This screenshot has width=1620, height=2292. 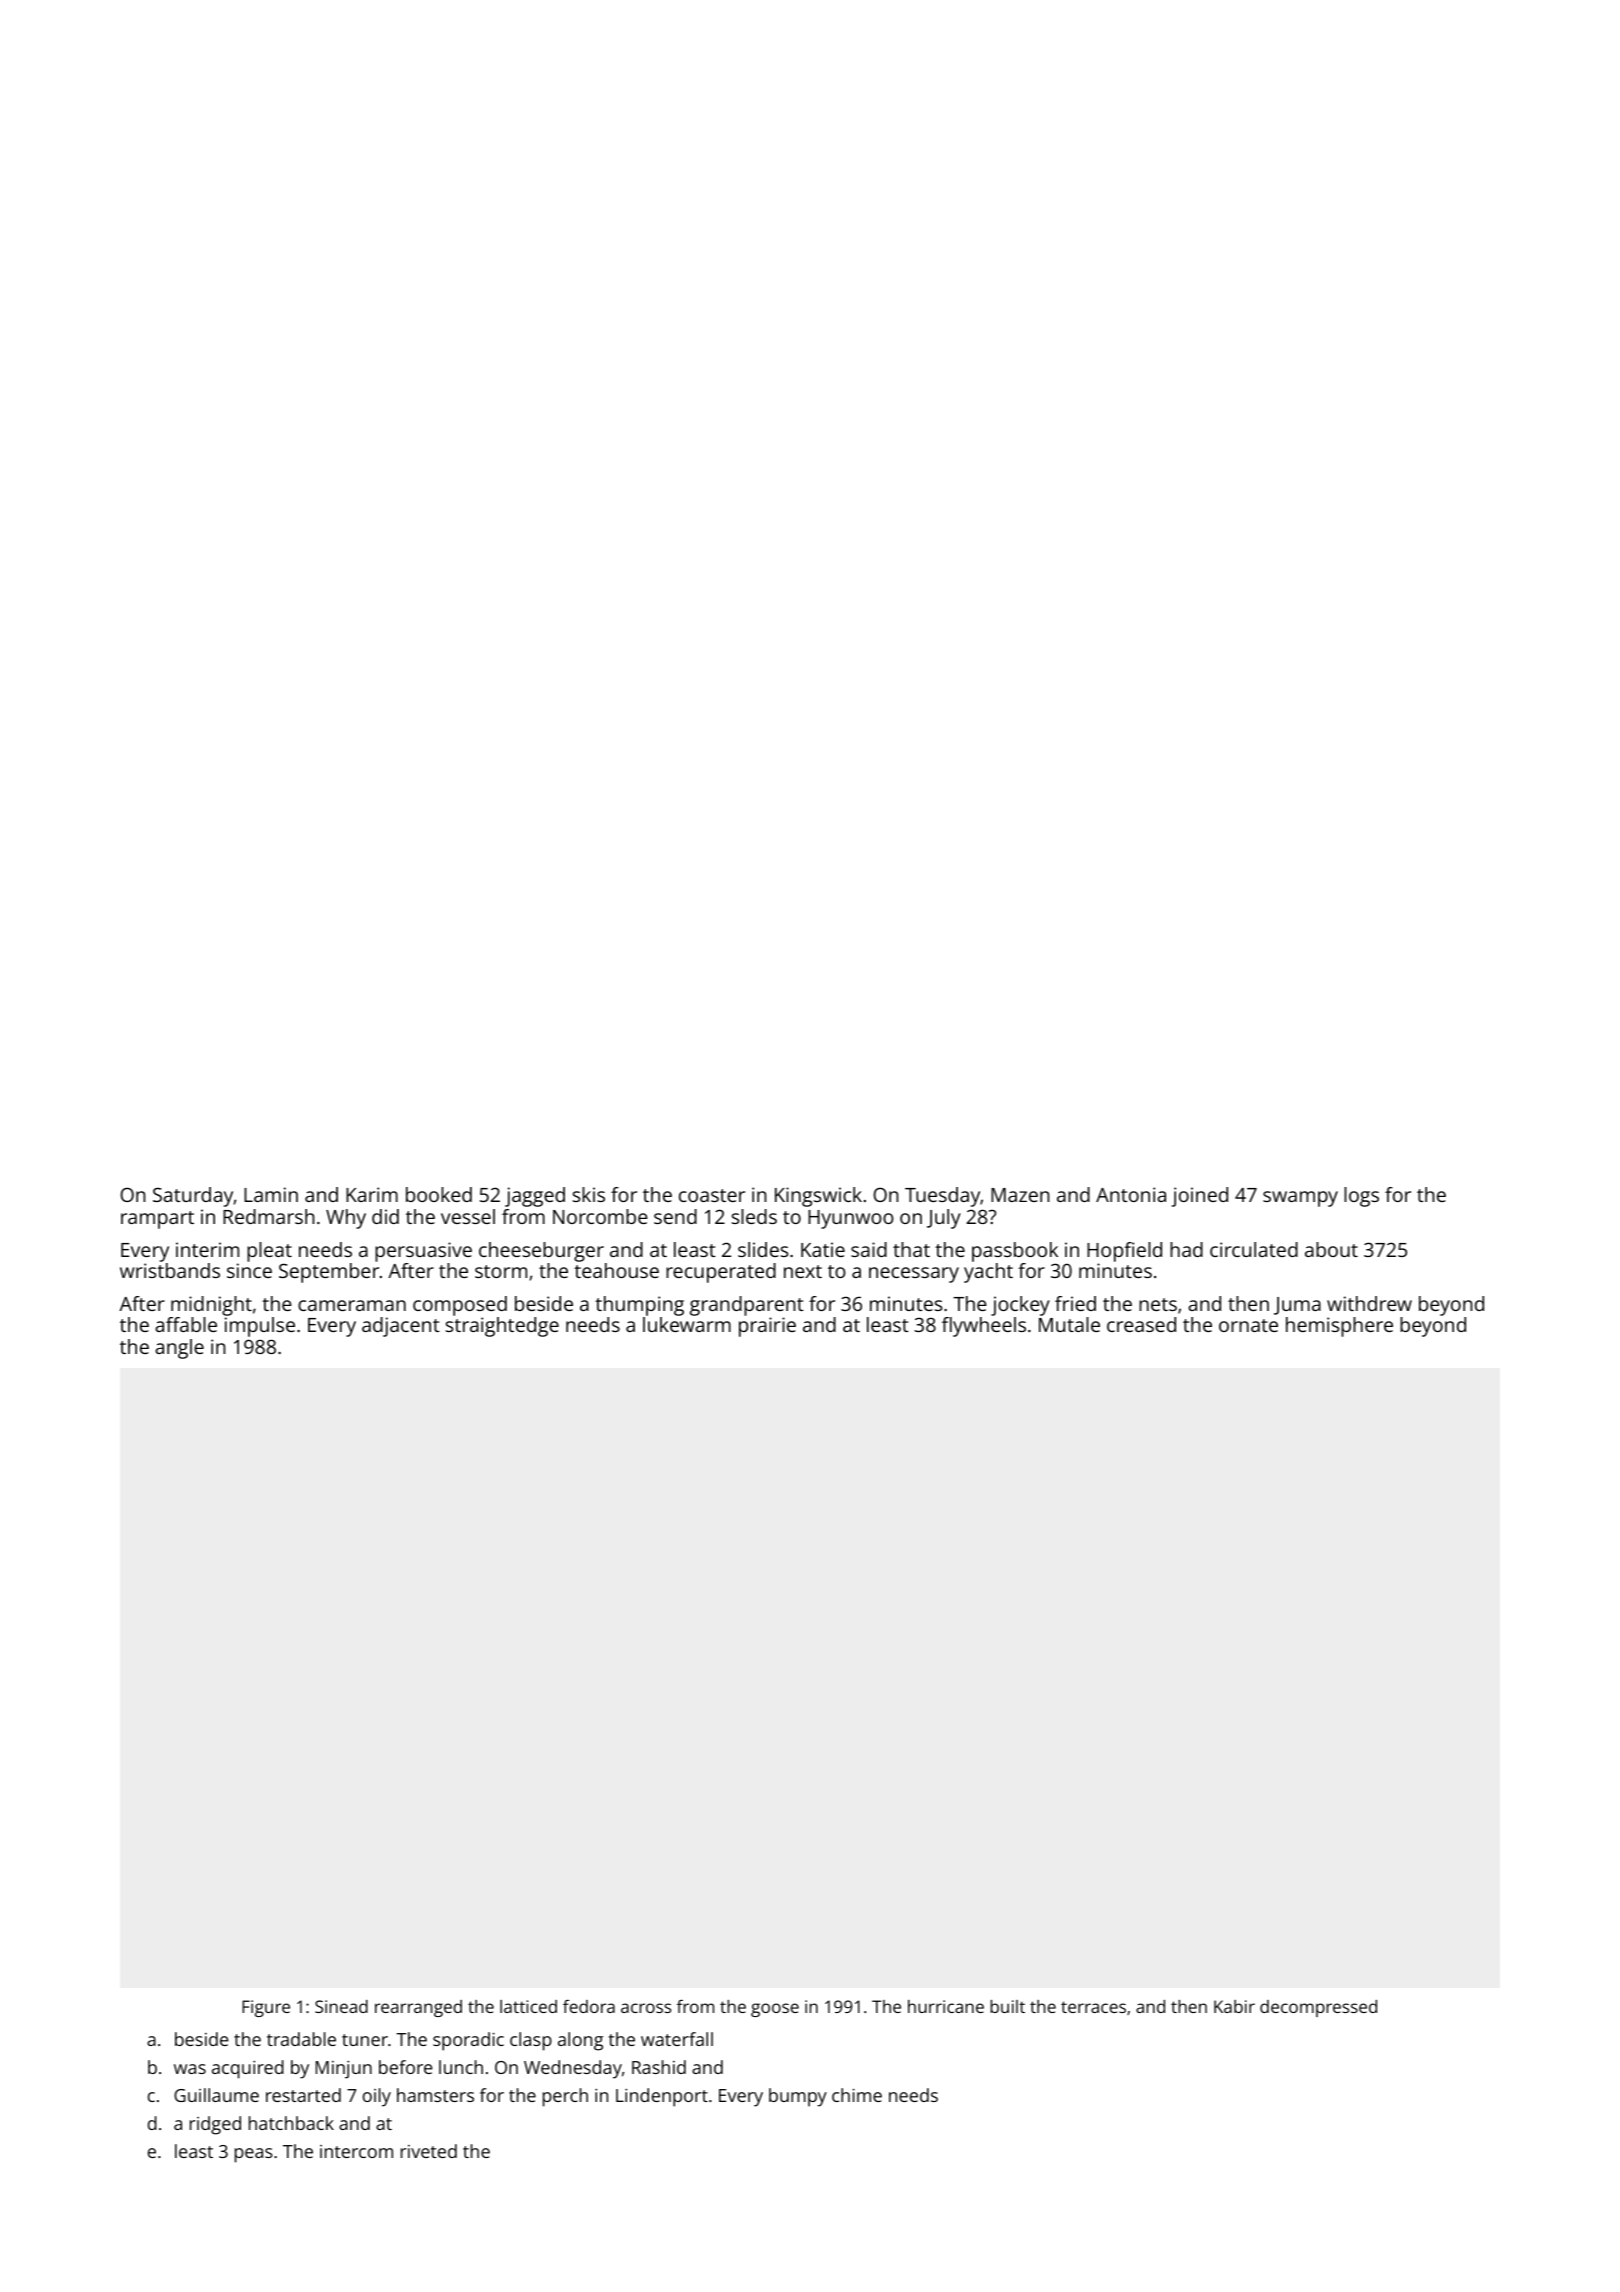 I want to click on decompressed, so click(x=1318, y=2008).
